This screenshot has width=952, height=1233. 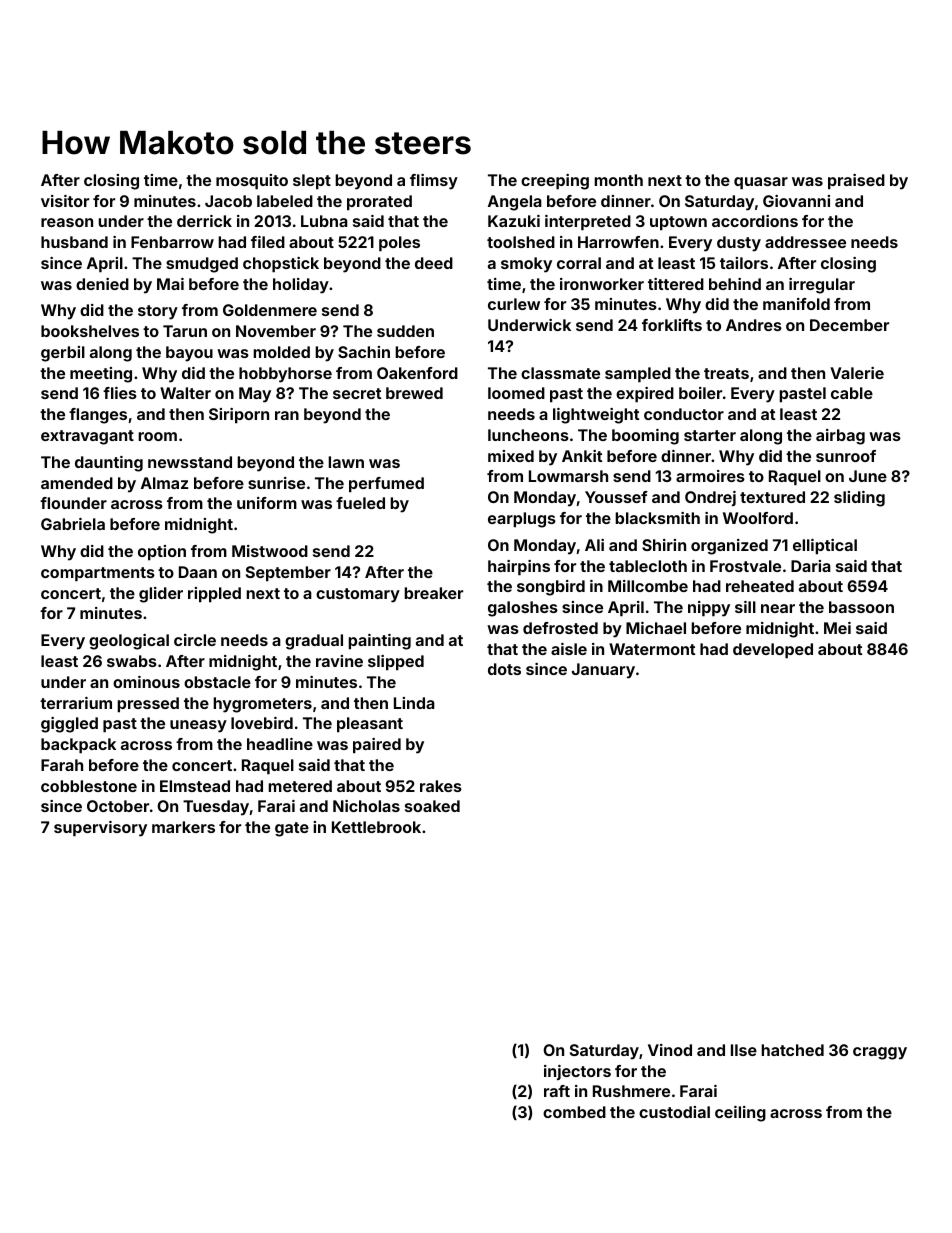 What do you see at coordinates (880, 1053) in the screenshot?
I see `craggy` at bounding box center [880, 1053].
